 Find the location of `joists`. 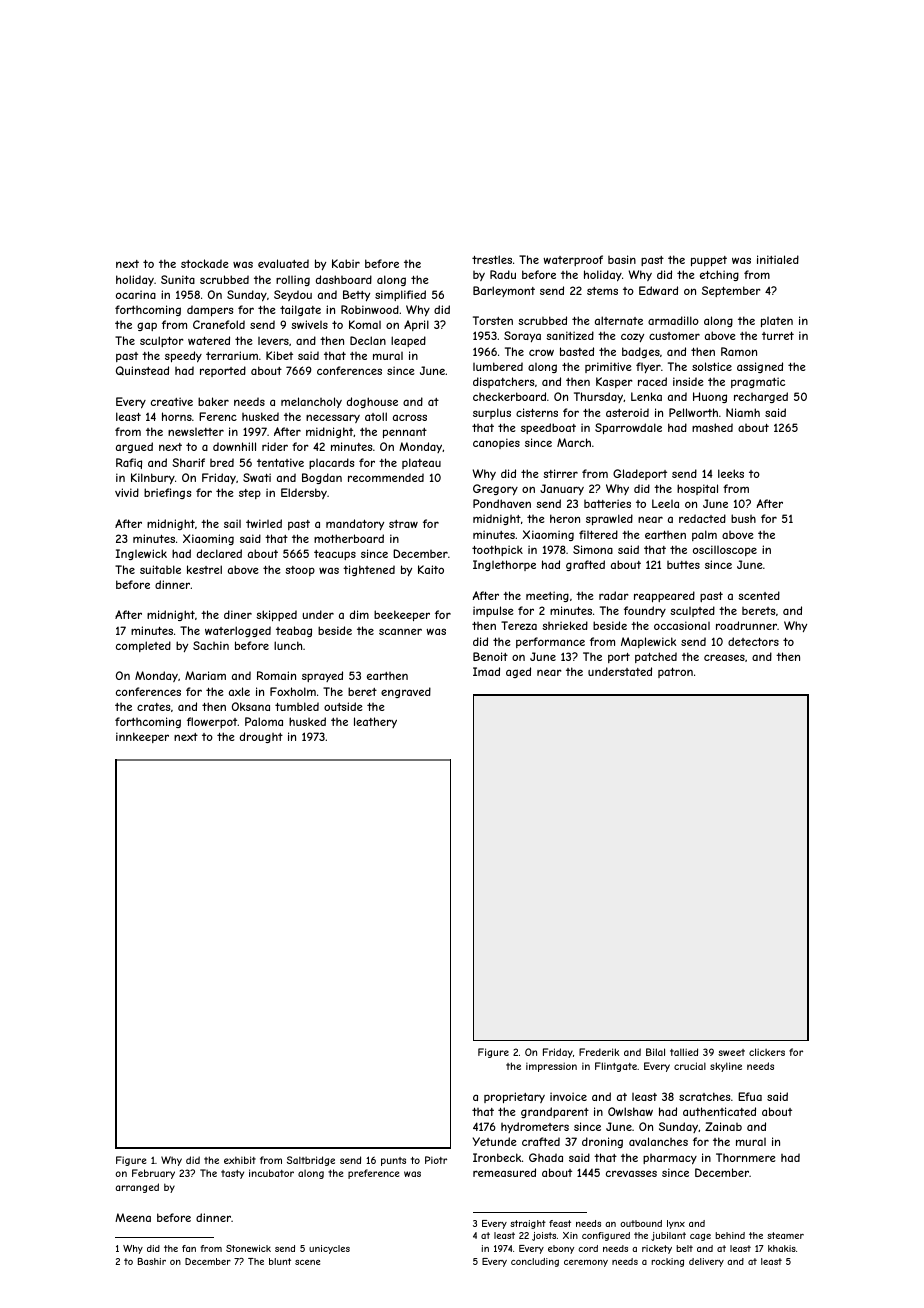

joists is located at coordinates (544, 1236).
